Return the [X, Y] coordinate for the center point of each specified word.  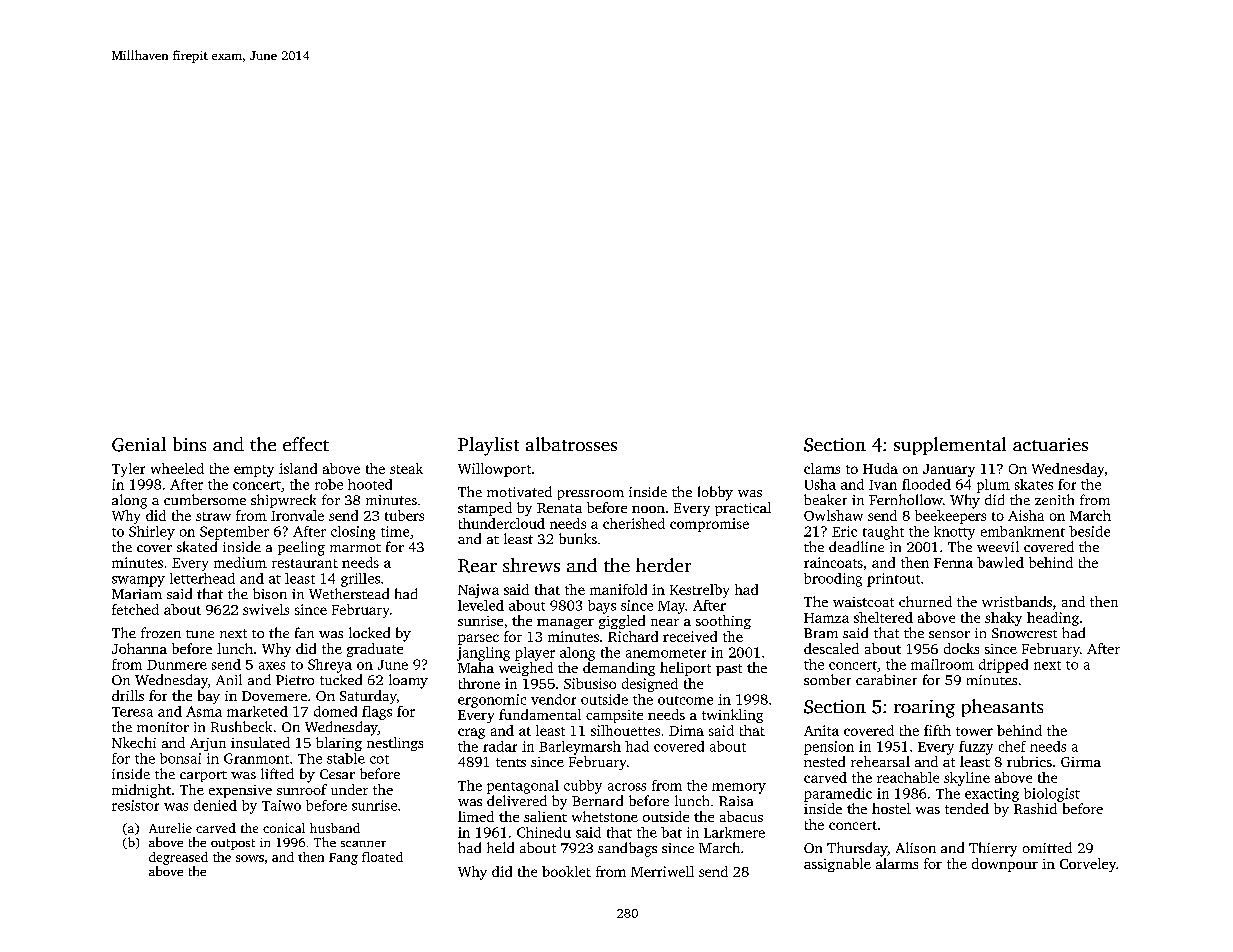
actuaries [1050, 444]
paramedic [838, 795]
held [500, 847]
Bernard [597, 800]
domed [335, 711]
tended [967, 808]
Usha [820, 484]
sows [250, 858]
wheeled [177, 468]
